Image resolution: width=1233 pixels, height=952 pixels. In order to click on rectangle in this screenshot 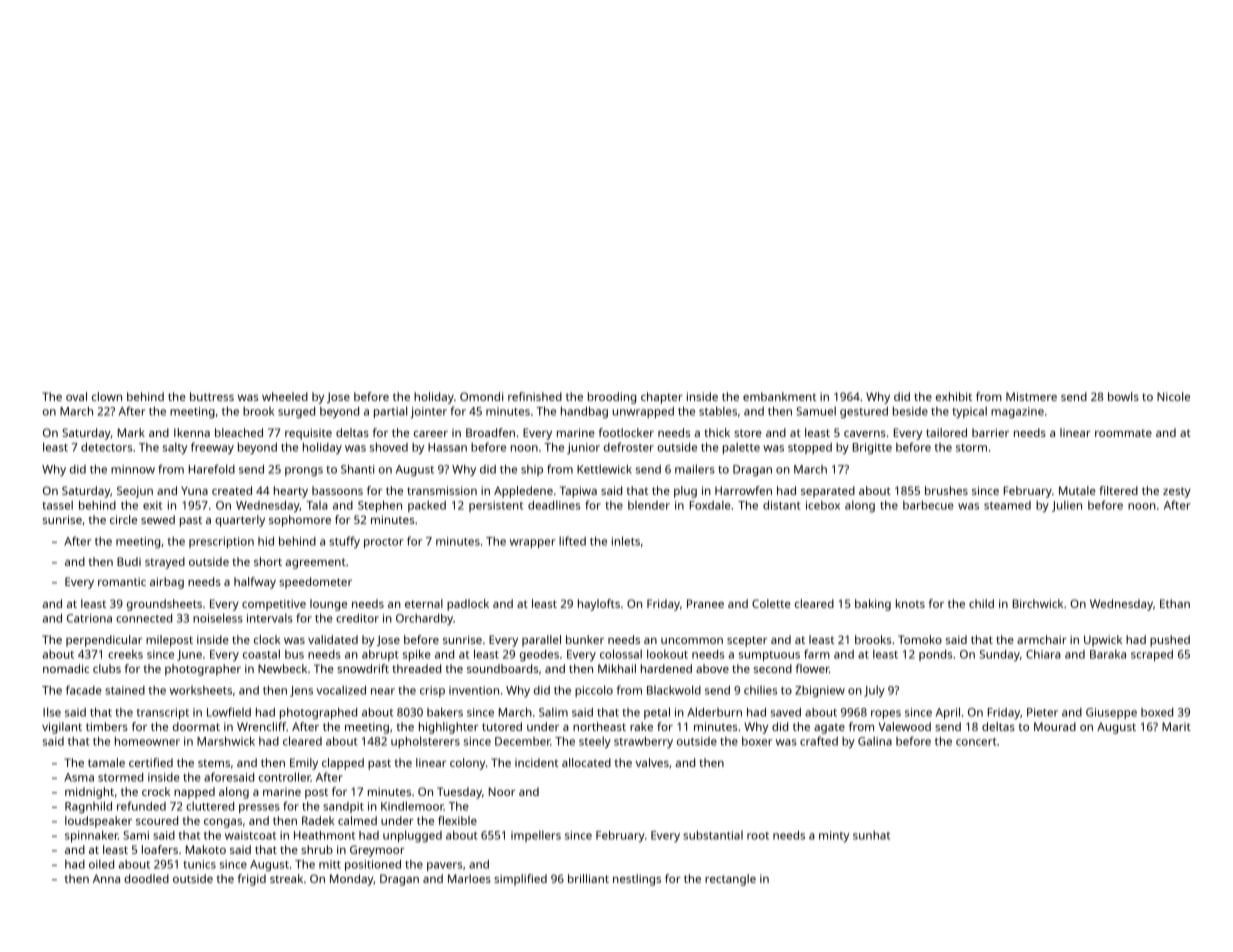, I will do `click(730, 880)`.
